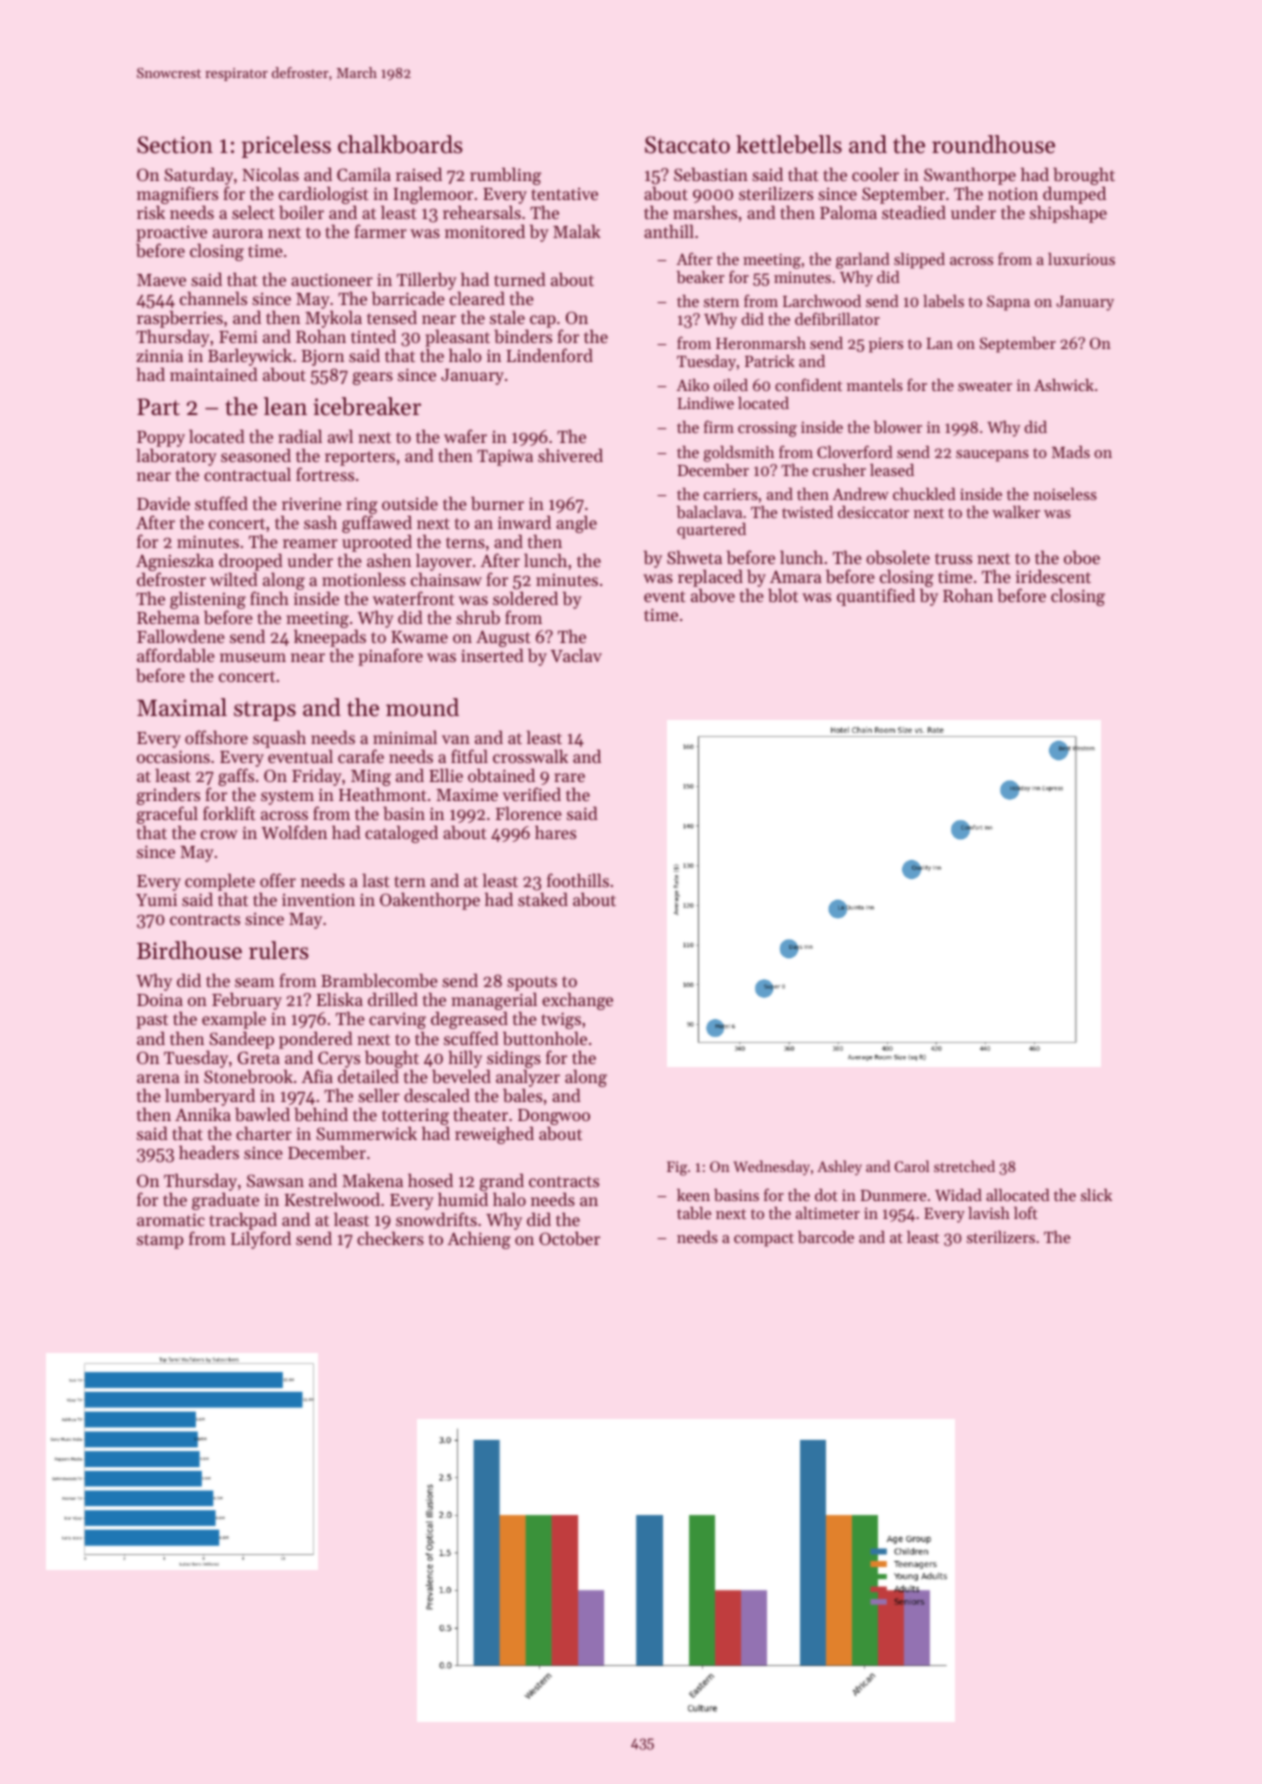 This page has height=1784, width=1262. I want to click on tensed, so click(392, 317).
